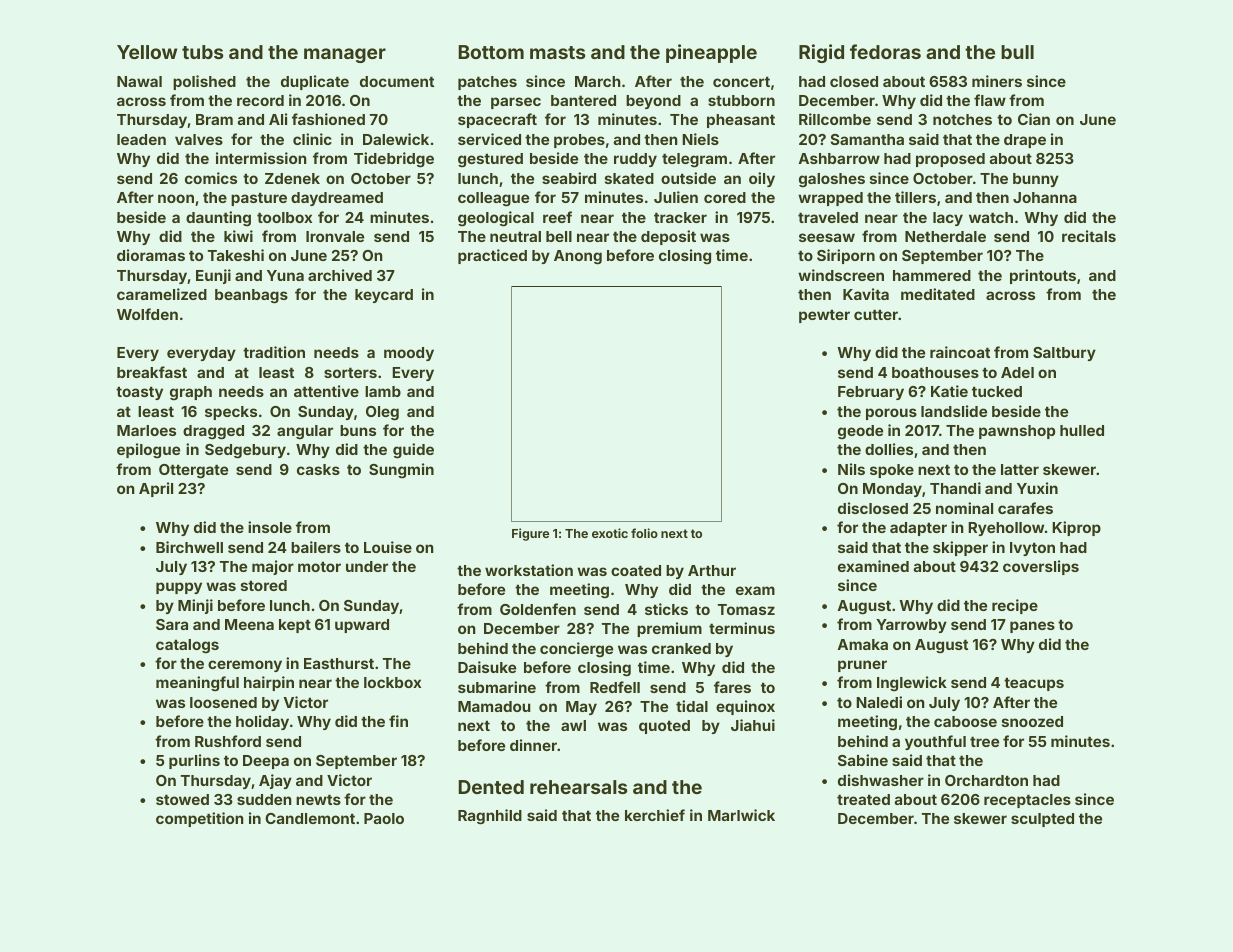 This screenshot has height=952, width=1233. I want to click on awl, so click(573, 725).
